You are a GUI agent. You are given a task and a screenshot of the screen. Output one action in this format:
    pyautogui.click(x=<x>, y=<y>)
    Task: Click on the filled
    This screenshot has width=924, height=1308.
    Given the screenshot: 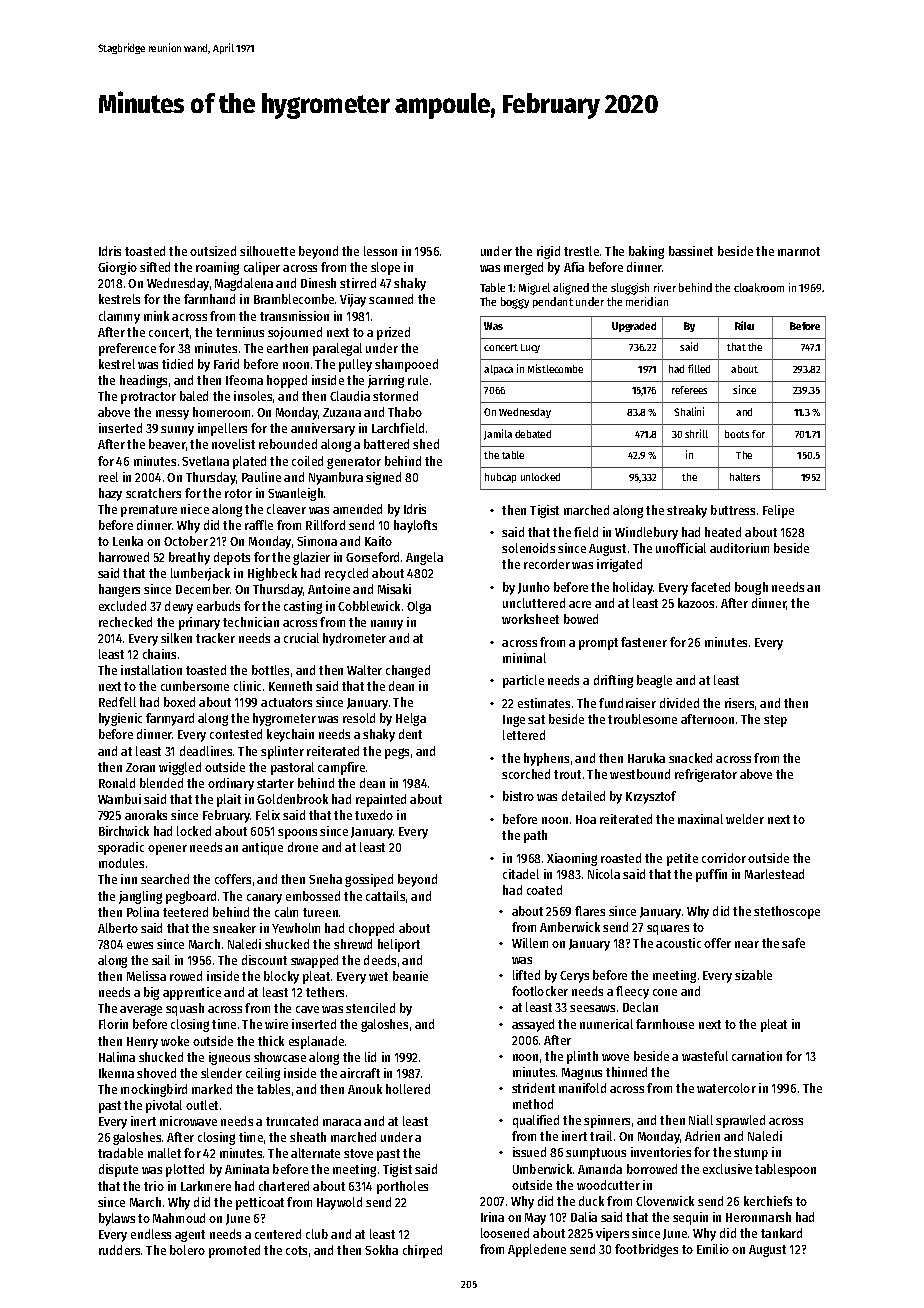 What is the action you would take?
    pyautogui.click(x=699, y=368)
